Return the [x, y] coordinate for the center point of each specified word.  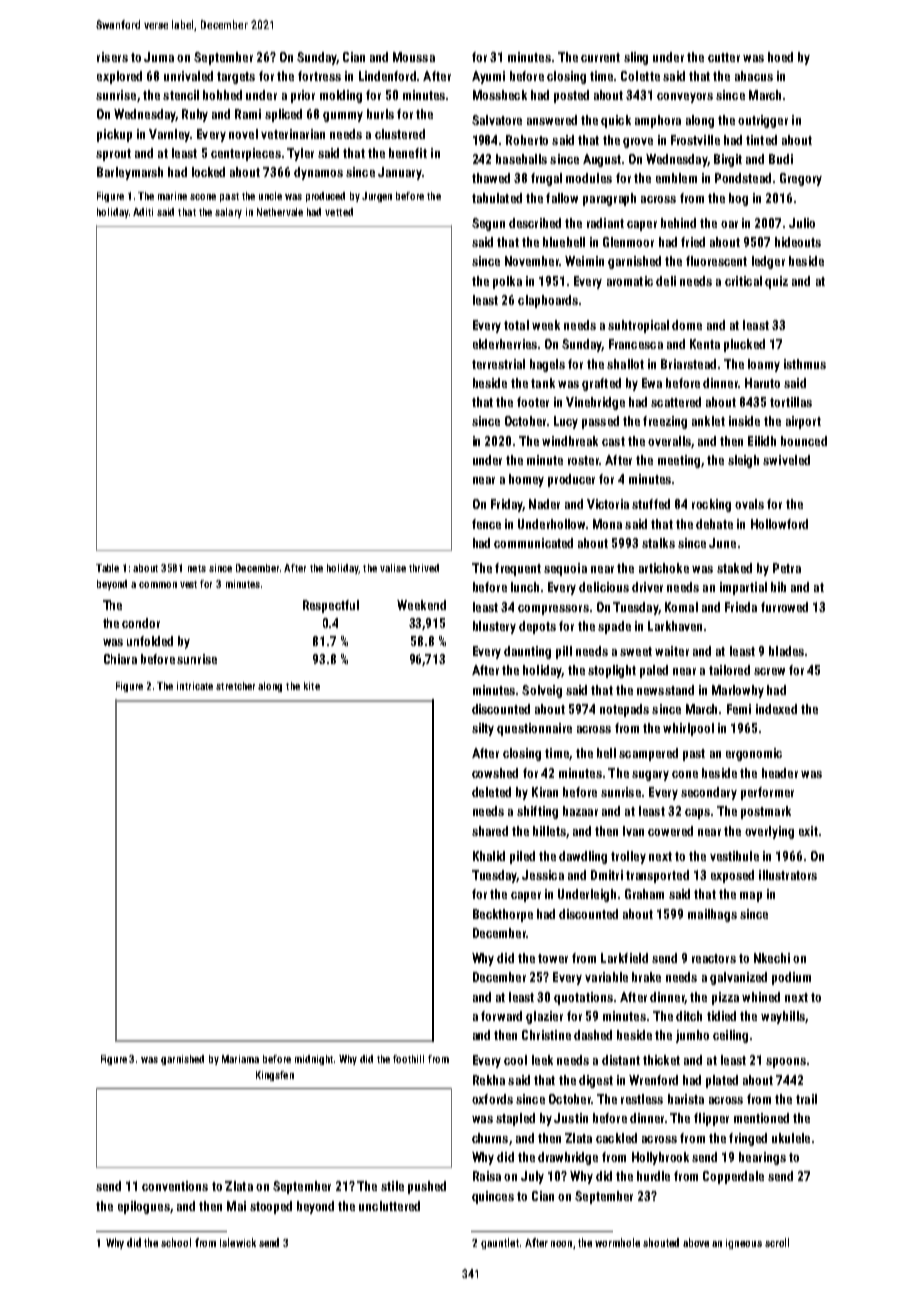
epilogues [144, 1207]
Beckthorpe [503, 915]
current [600, 57]
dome [687, 325]
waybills [783, 1017]
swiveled [786, 460]
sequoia [565, 569]
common [158, 585]
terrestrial [498, 364]
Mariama [240, 1059]
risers [112, 57]
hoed [780, 57]
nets [197, 568]
